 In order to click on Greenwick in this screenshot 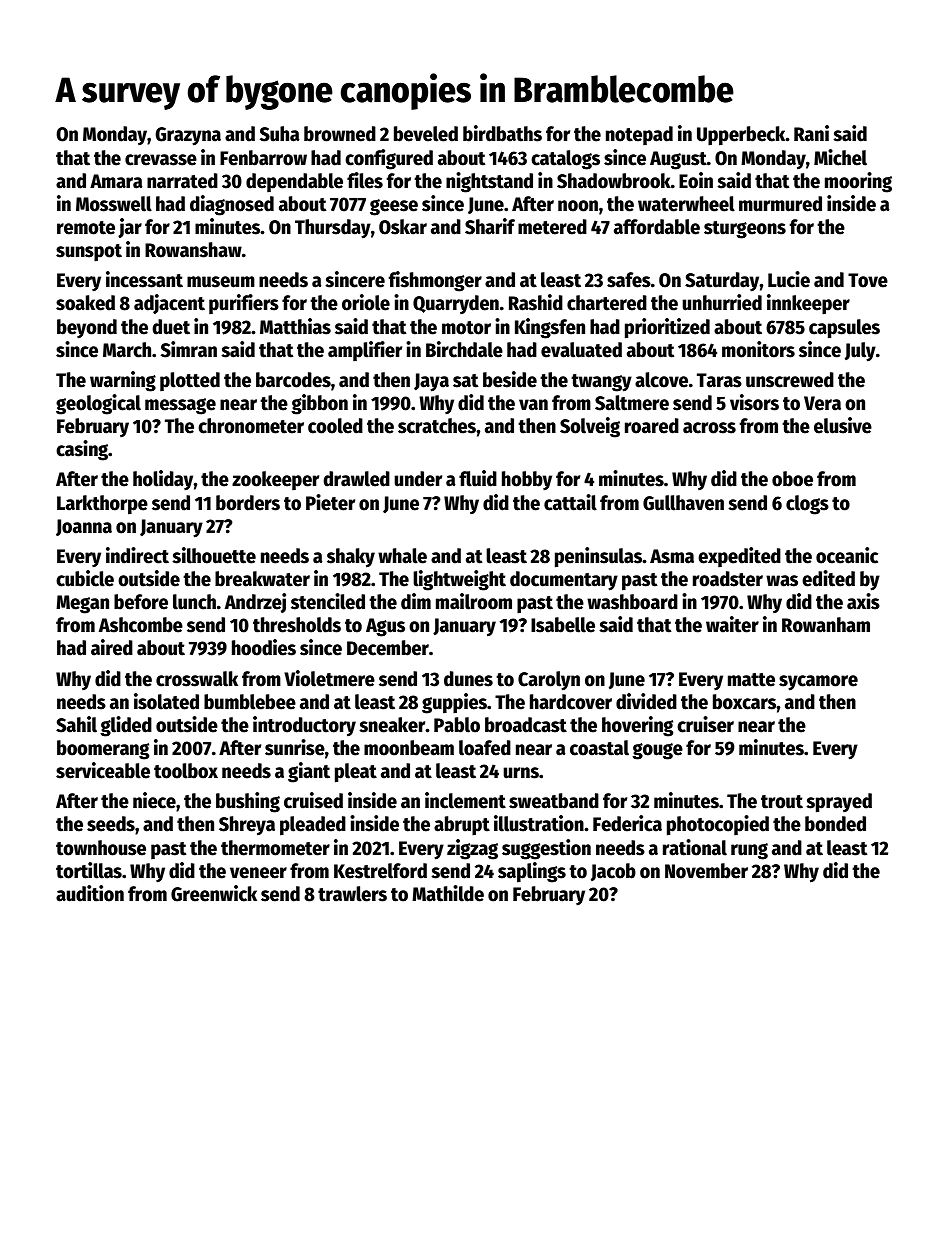, I will do `click(214, 893)`.
